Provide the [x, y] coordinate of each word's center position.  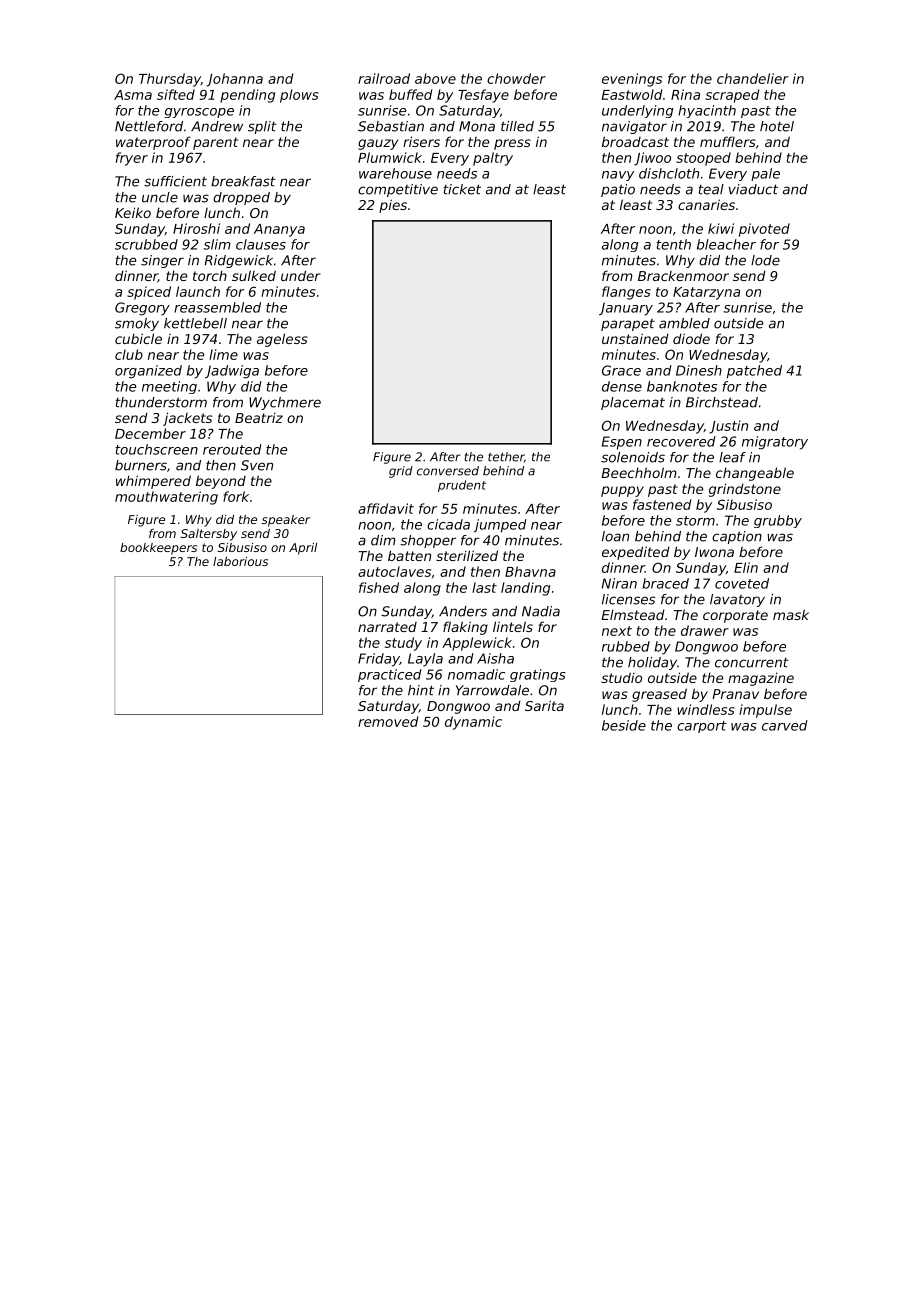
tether [506, 457]
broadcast [635, 141]
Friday [379, 660]
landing [525, 589]
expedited [636, 553]
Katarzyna [706, 293]
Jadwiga [232, 372]
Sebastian [391, 126]
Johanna [235, 80]
